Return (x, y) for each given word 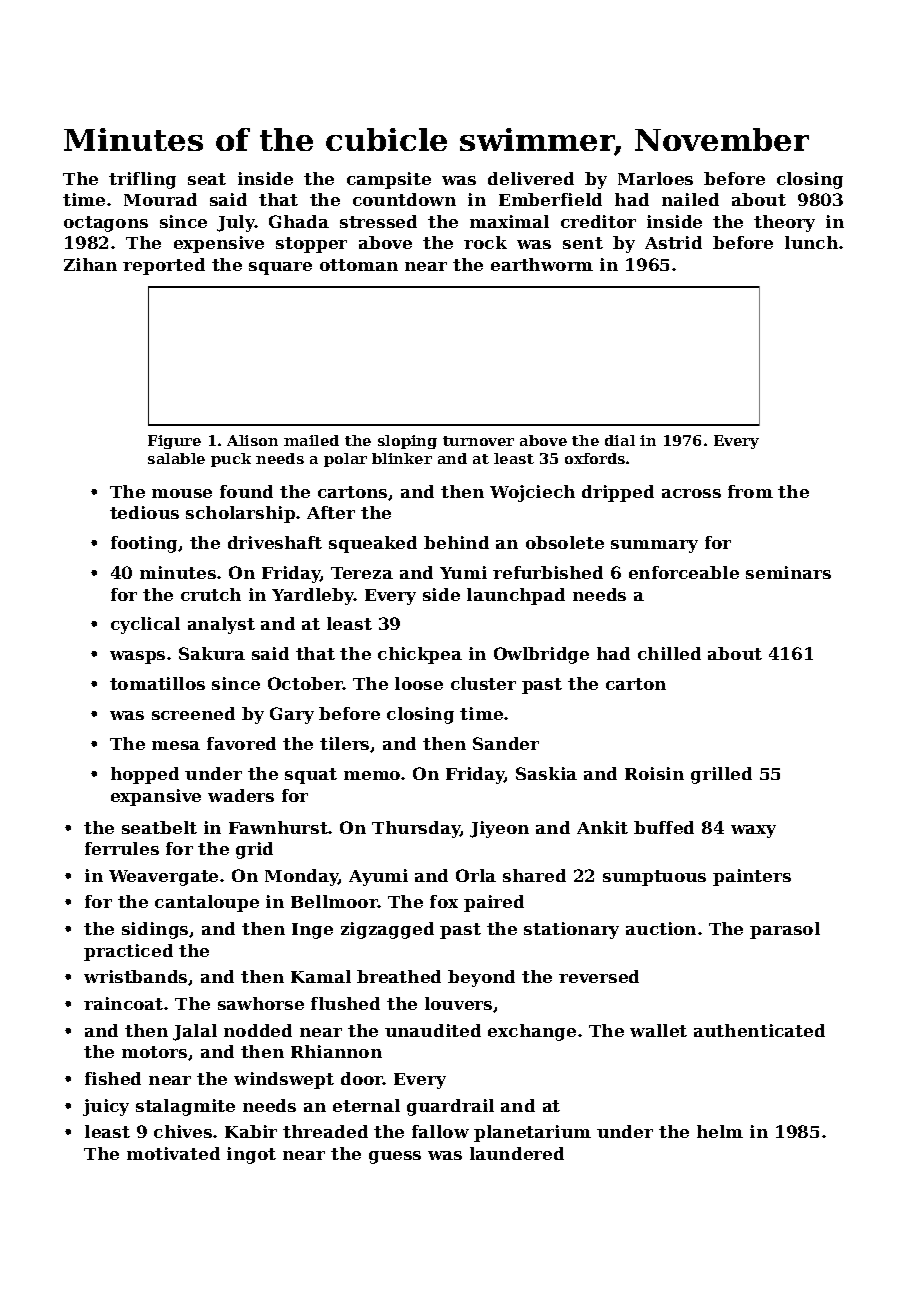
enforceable (684, 572)
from (750, 491)
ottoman (359, 265)
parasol (785, 930)
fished (113, 1078)
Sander (506, 743)
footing (144, 544)
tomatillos (157, 683)
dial (620, 440)
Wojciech (532, 493)
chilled (669, 653)
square (280, 268)
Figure (174, 442)
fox (444, 901)
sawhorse (261, 1003)
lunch (811, 242)
